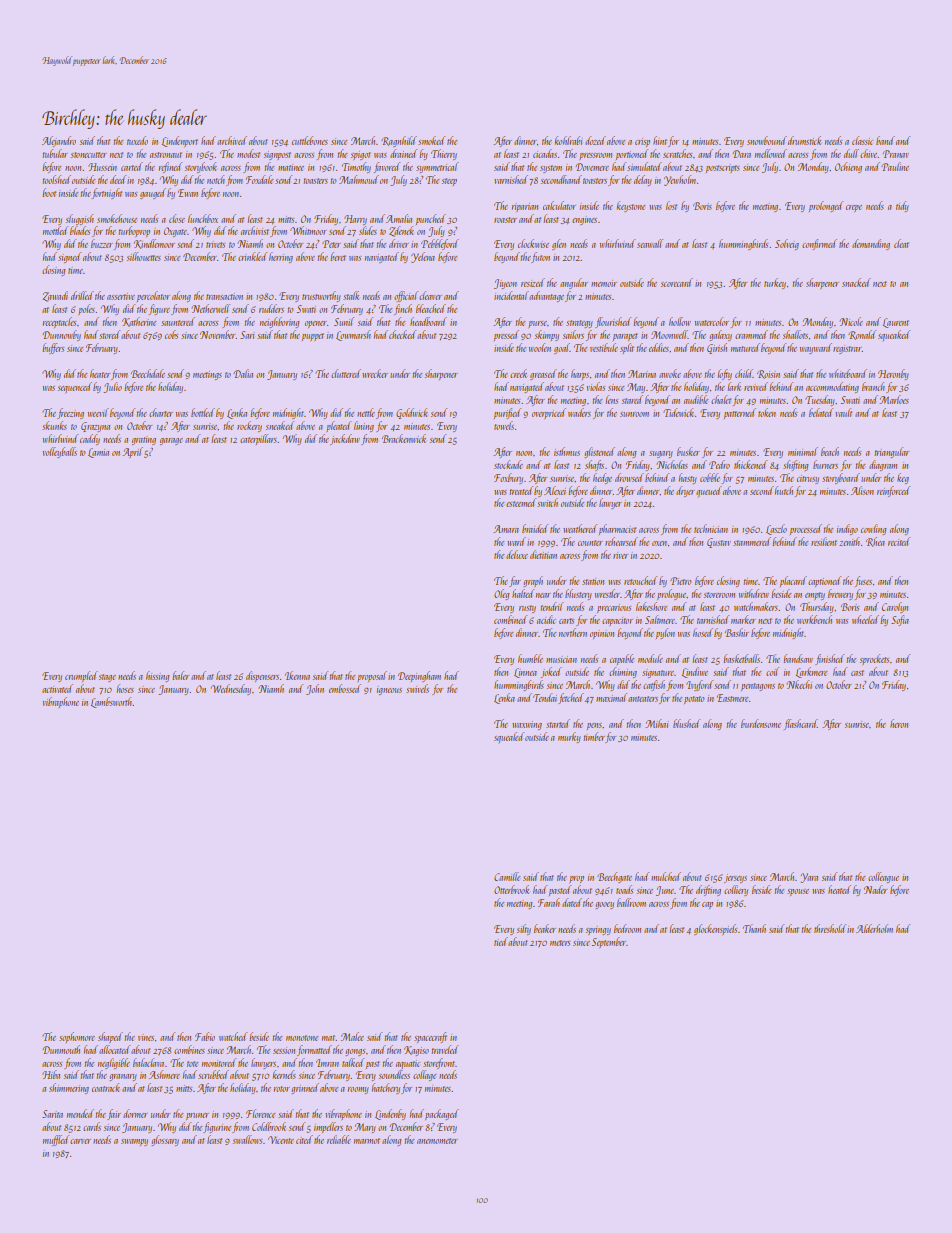 Image resolution: width=952 pixels, height=1233 pixels. Describe the element at coordinates (551, 169) in the screenshot. I see `system` at that location.
